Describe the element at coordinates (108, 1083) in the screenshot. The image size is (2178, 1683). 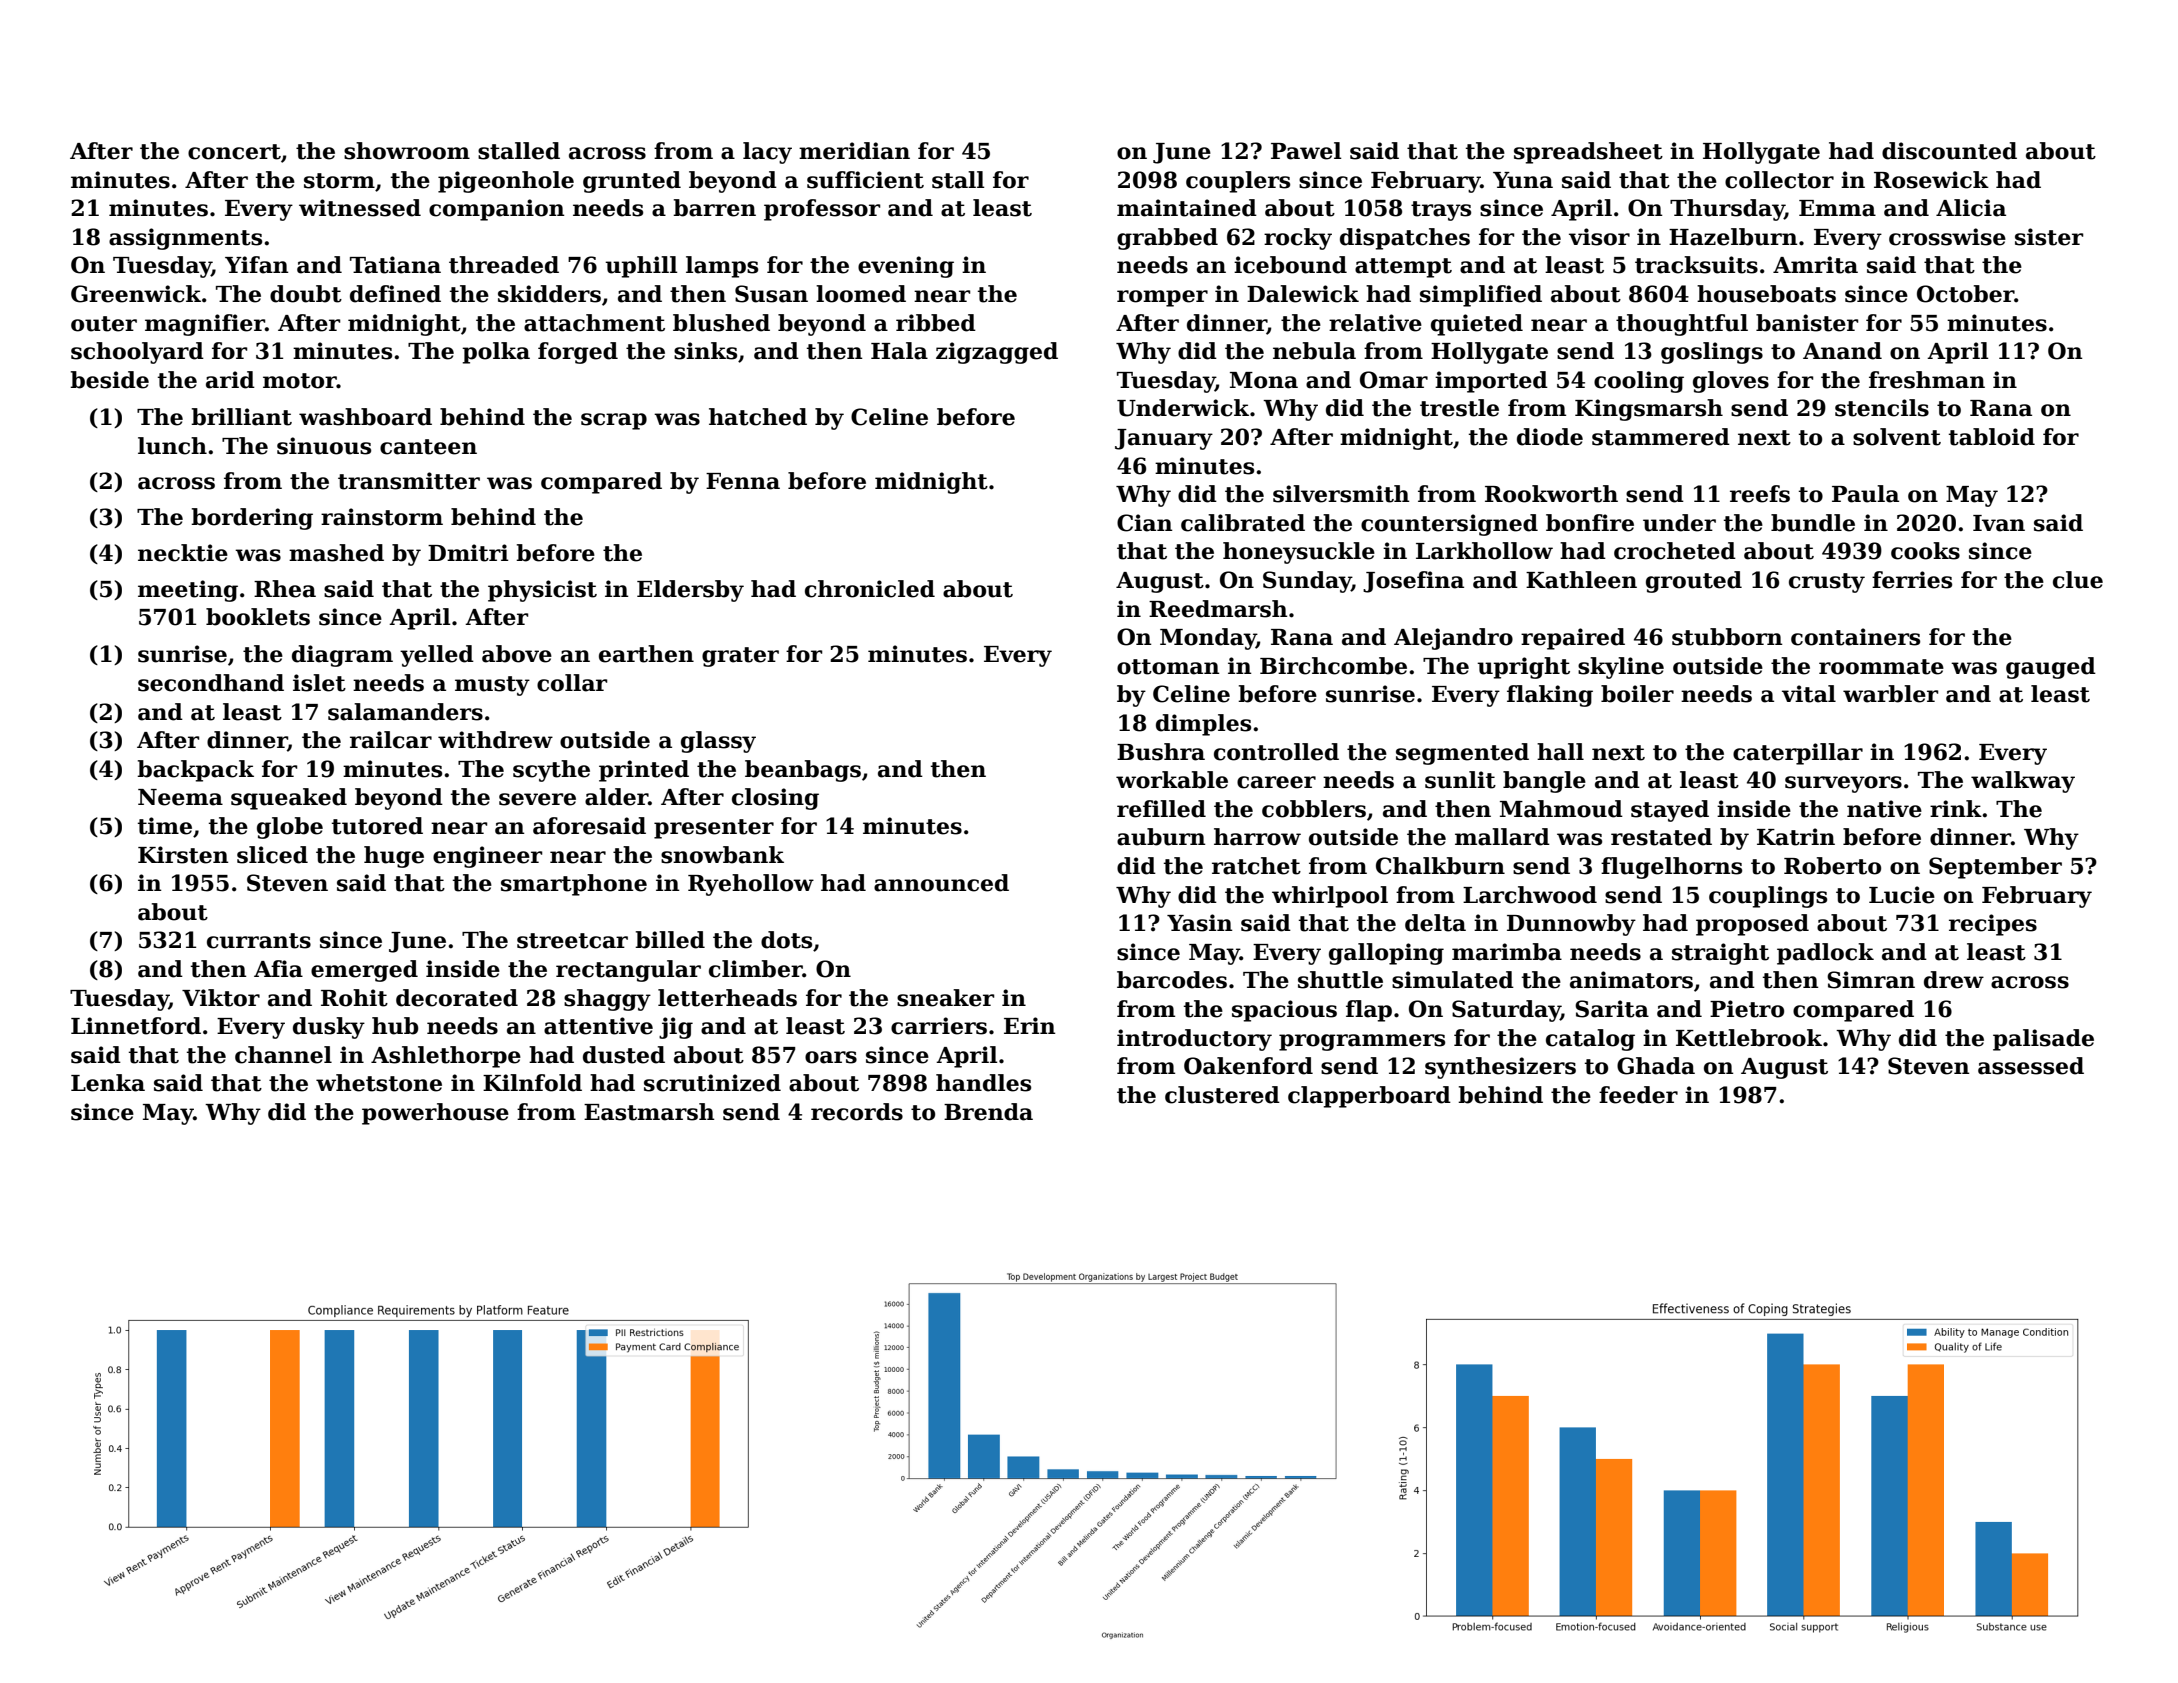
I see `Lenka` at that location.
